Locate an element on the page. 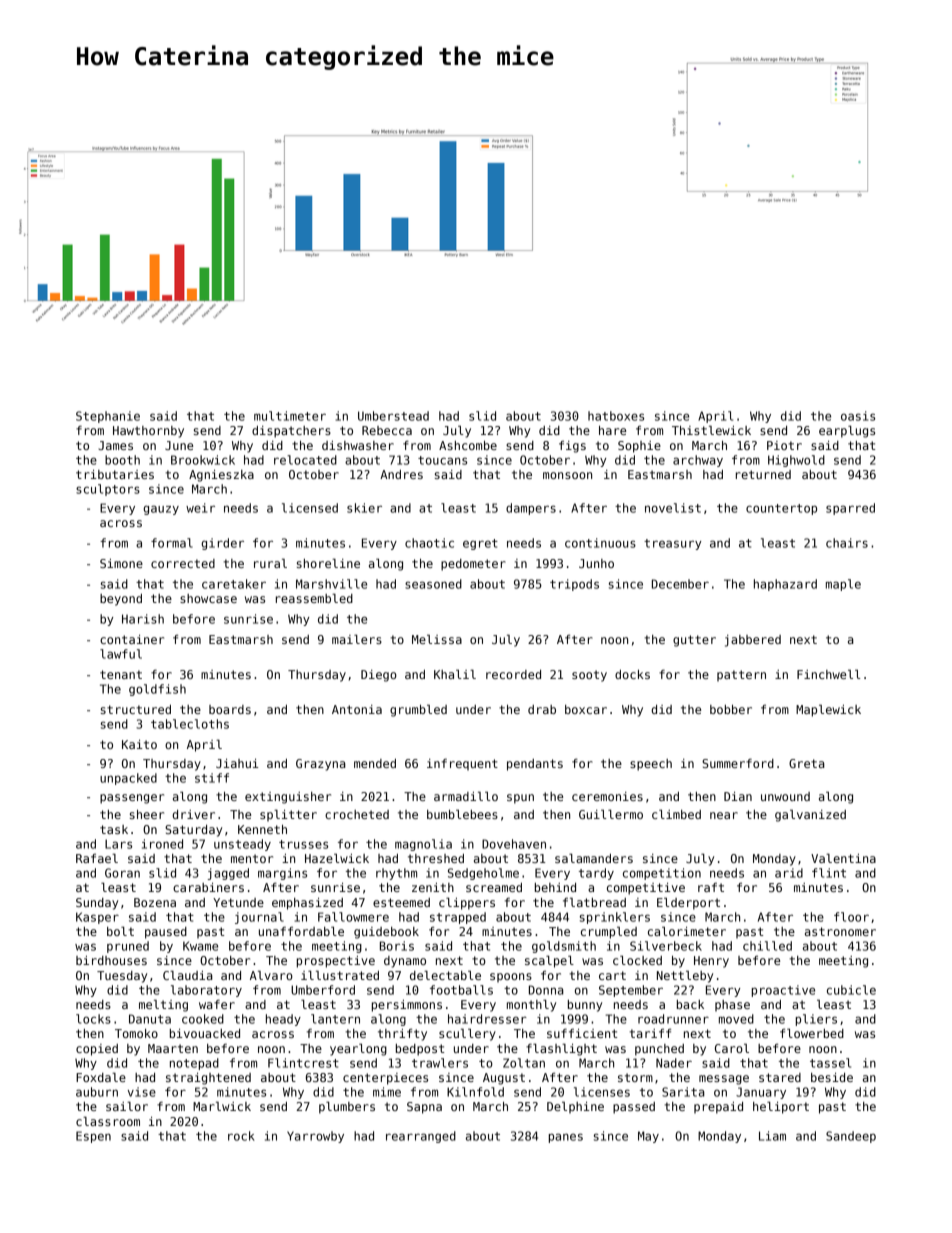 The width and height of the page is (952, 1233). Donna is located at coordinates (546, 990).
